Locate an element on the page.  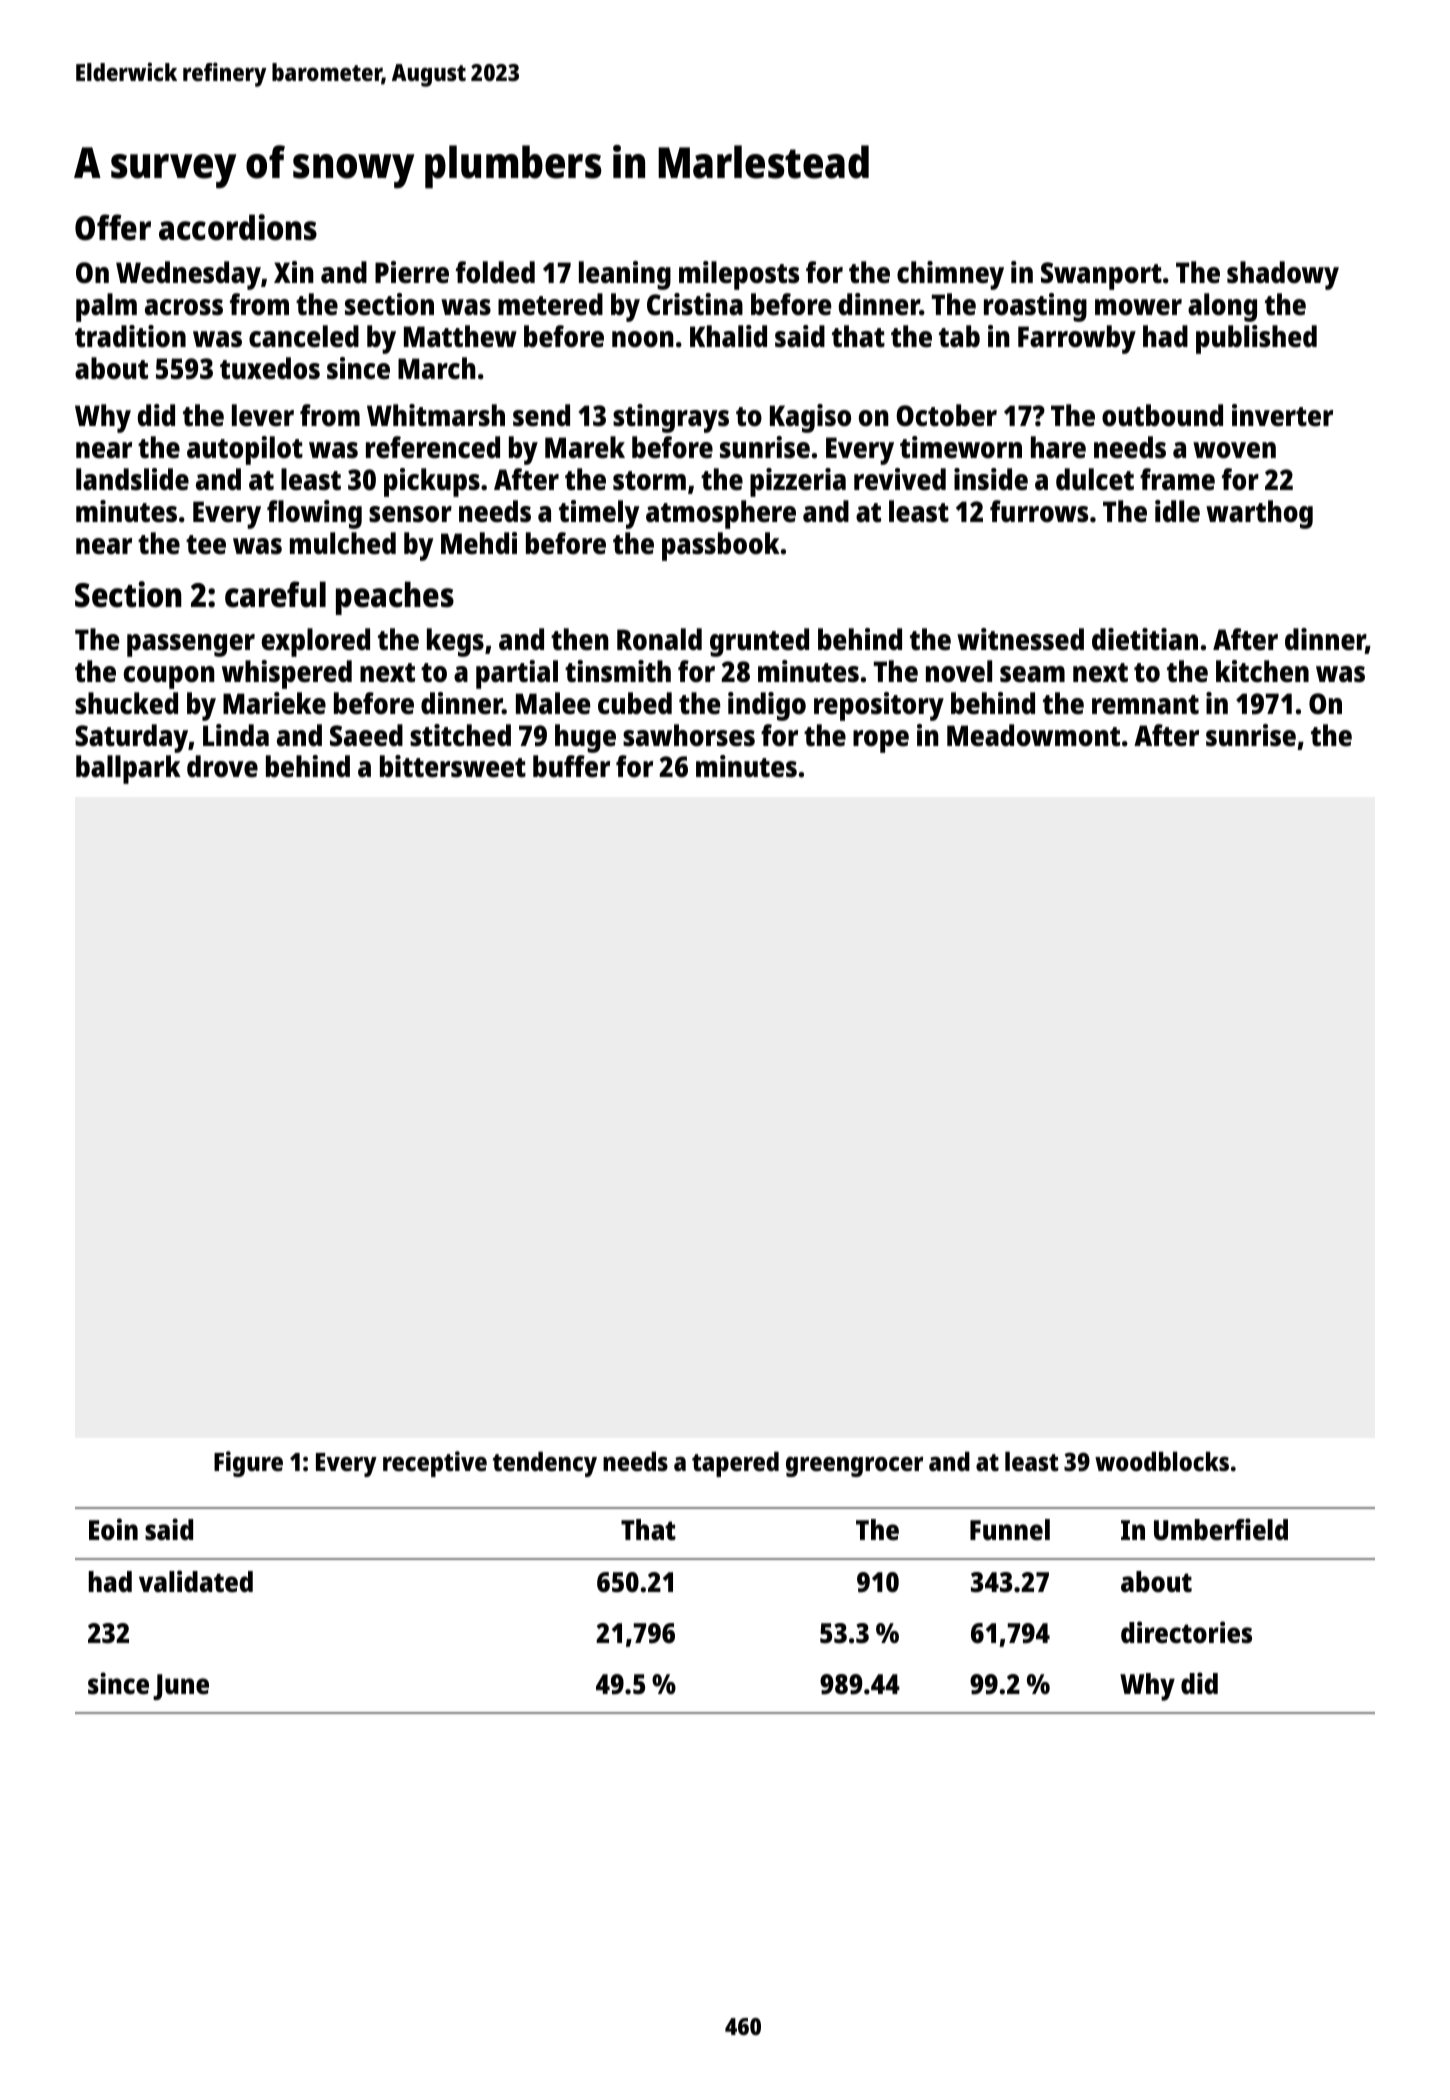
woodblocks is located at coordinates (1162, 1461).
